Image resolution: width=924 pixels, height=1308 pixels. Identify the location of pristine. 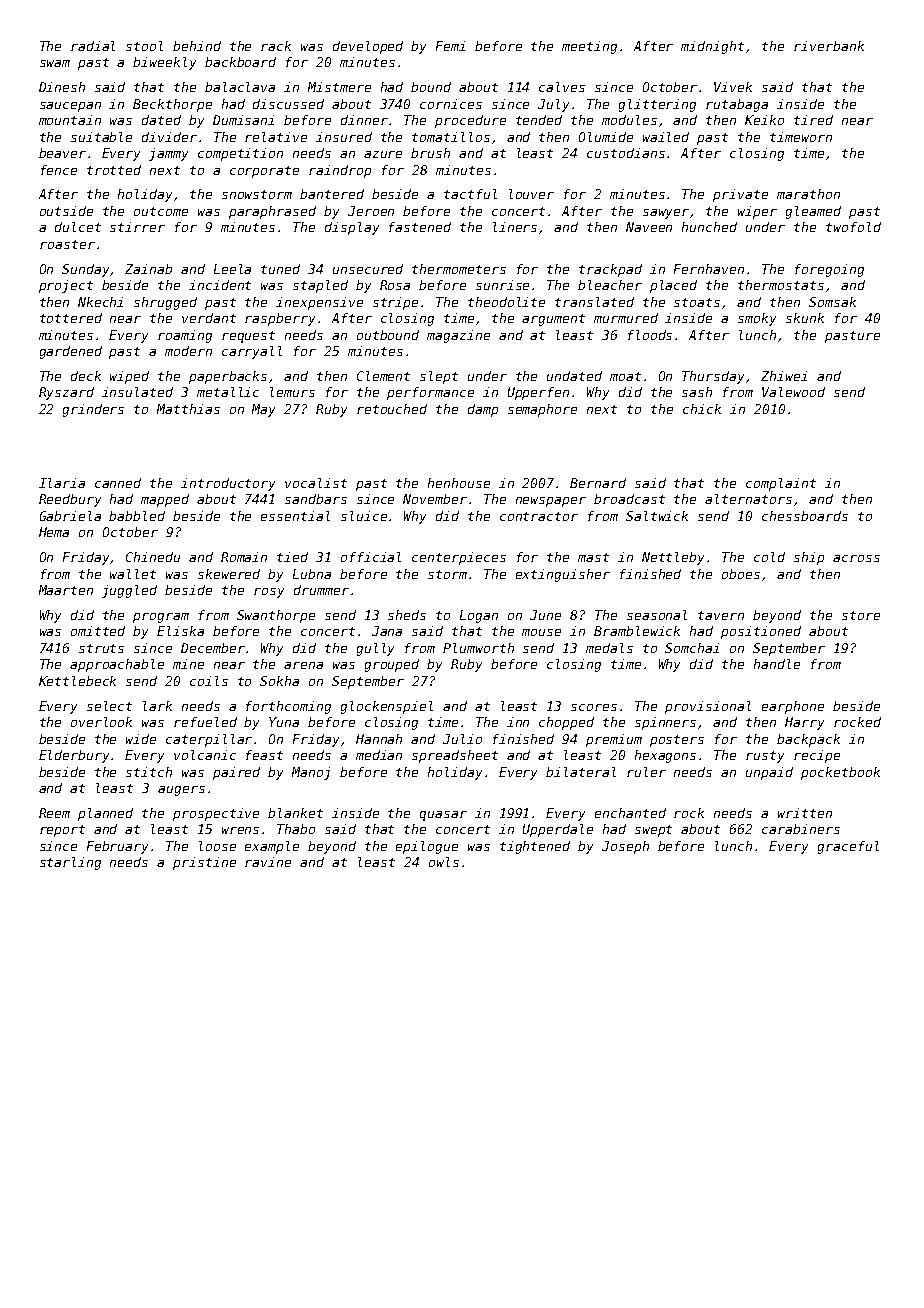
(204, 863).
